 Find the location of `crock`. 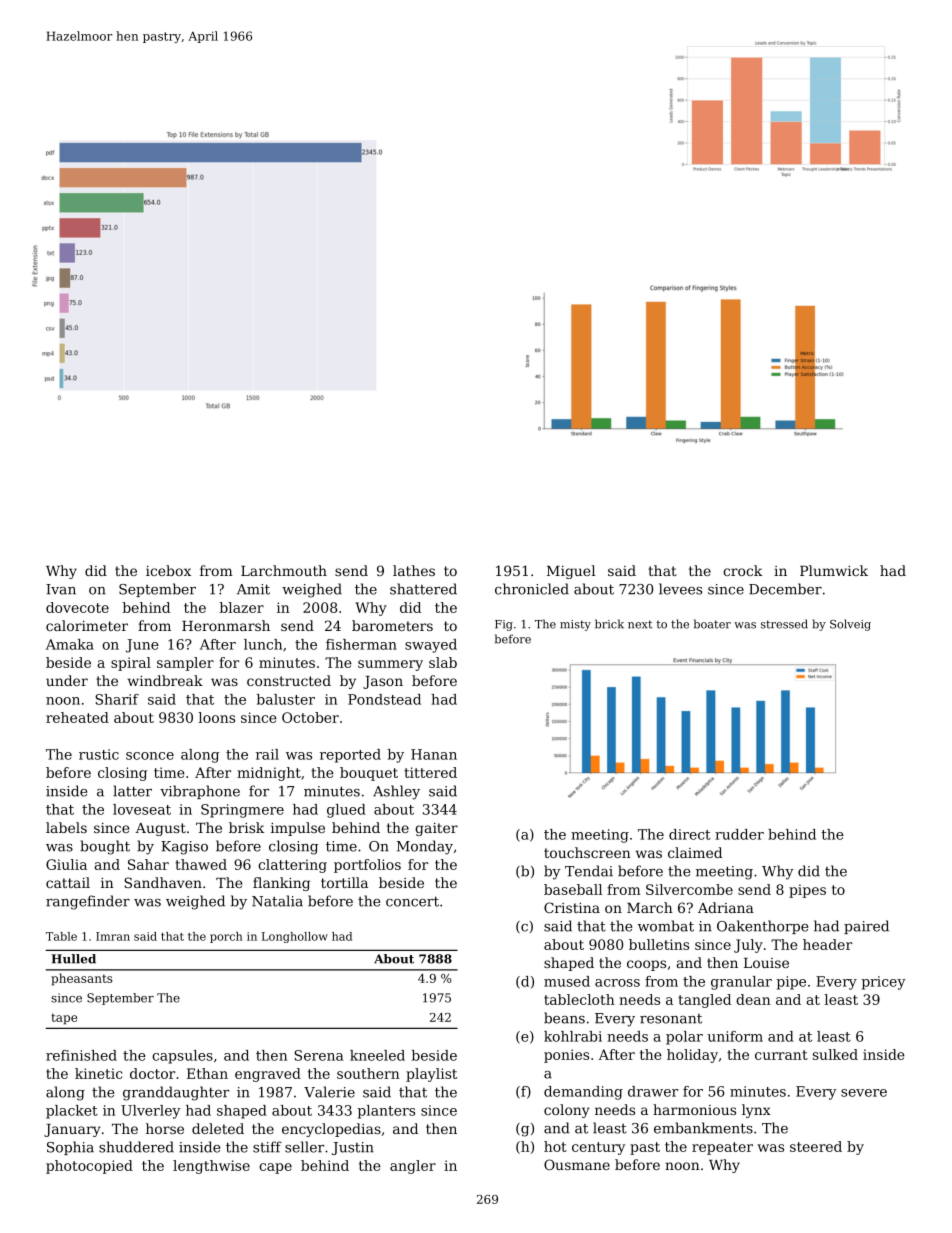

crock is located at coordinates (742, 570).
